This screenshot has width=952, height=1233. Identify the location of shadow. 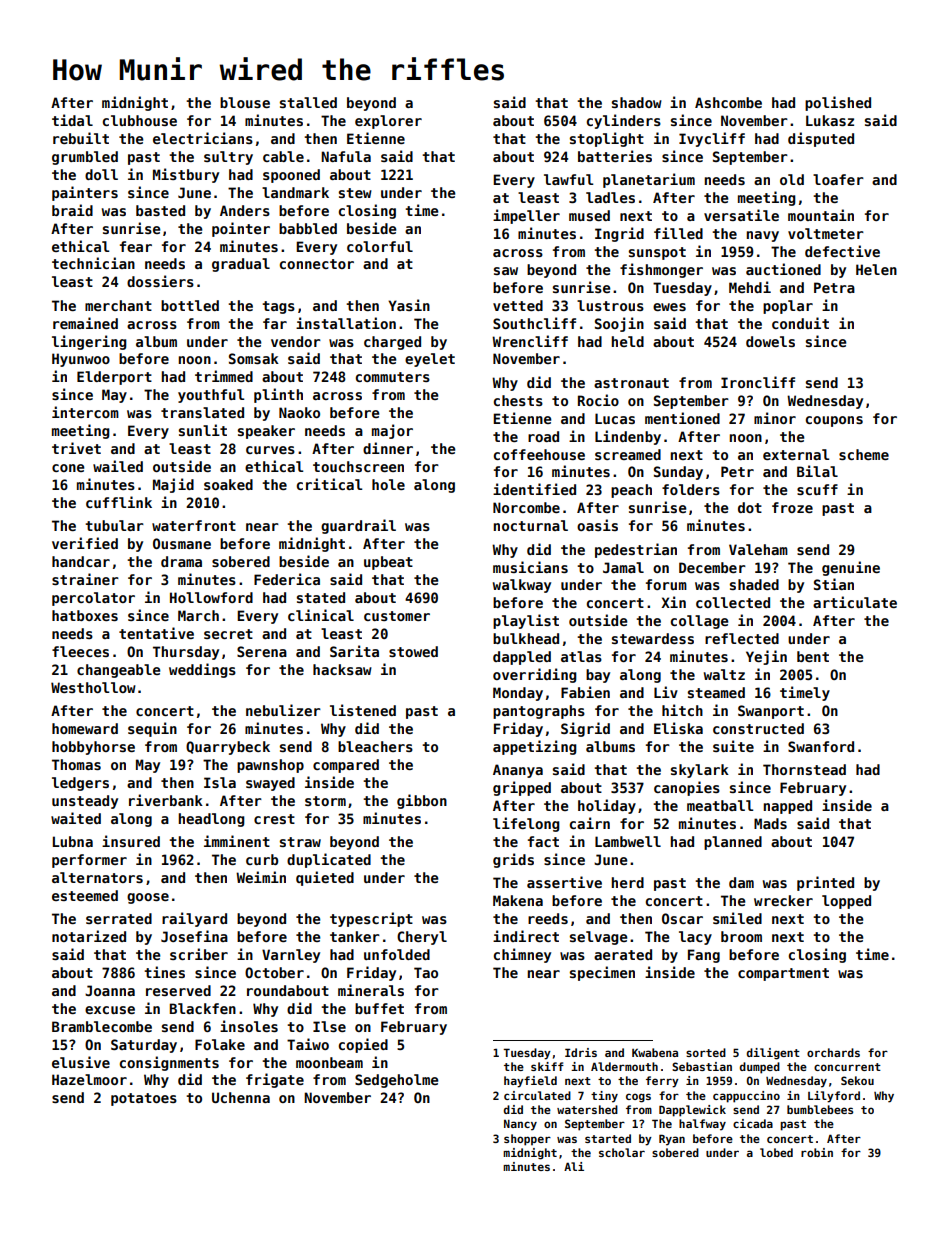
(637, 102).
